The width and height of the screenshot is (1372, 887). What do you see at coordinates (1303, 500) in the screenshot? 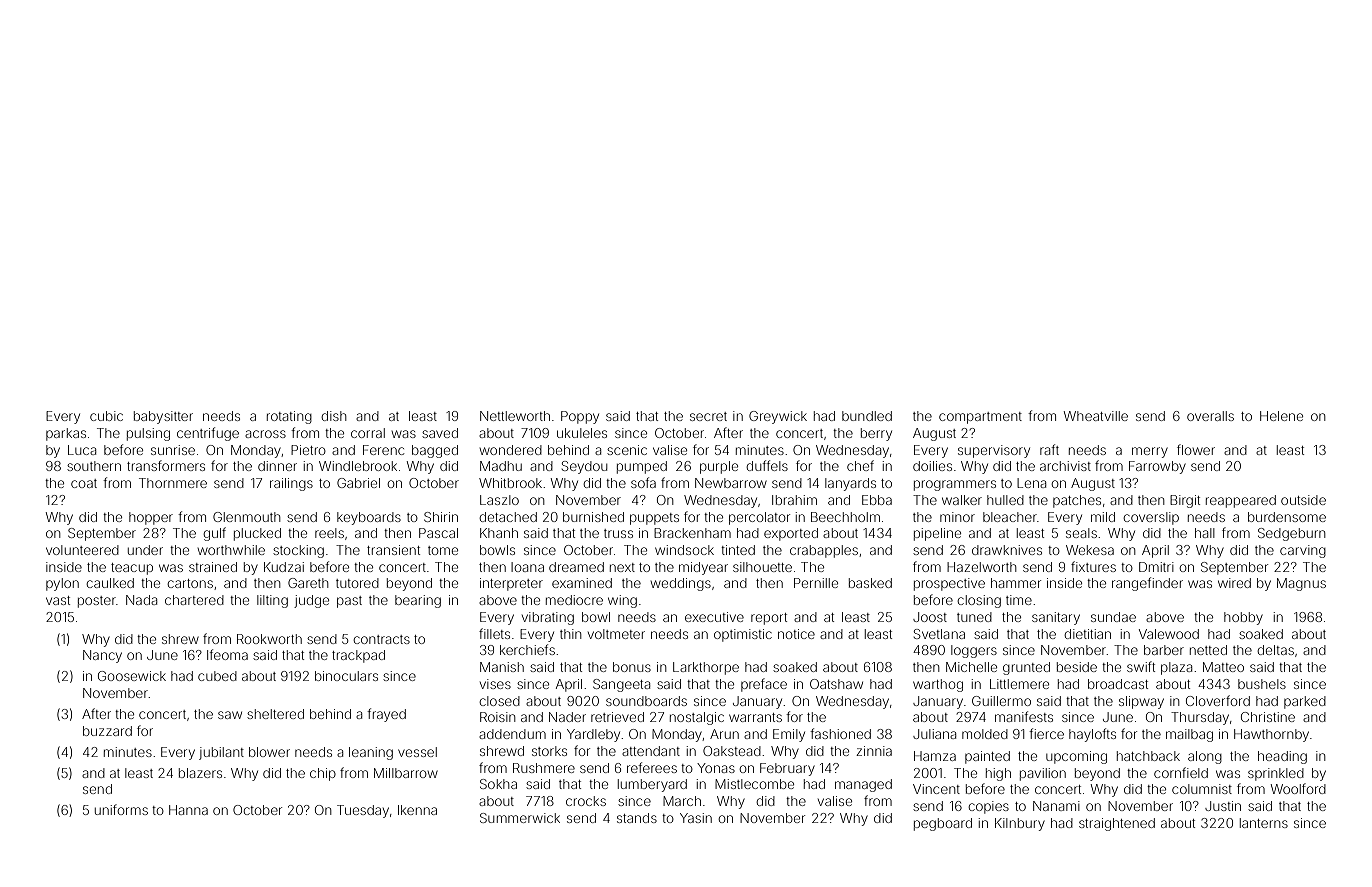
I see `outside` at bounding box center [1303, 500].
